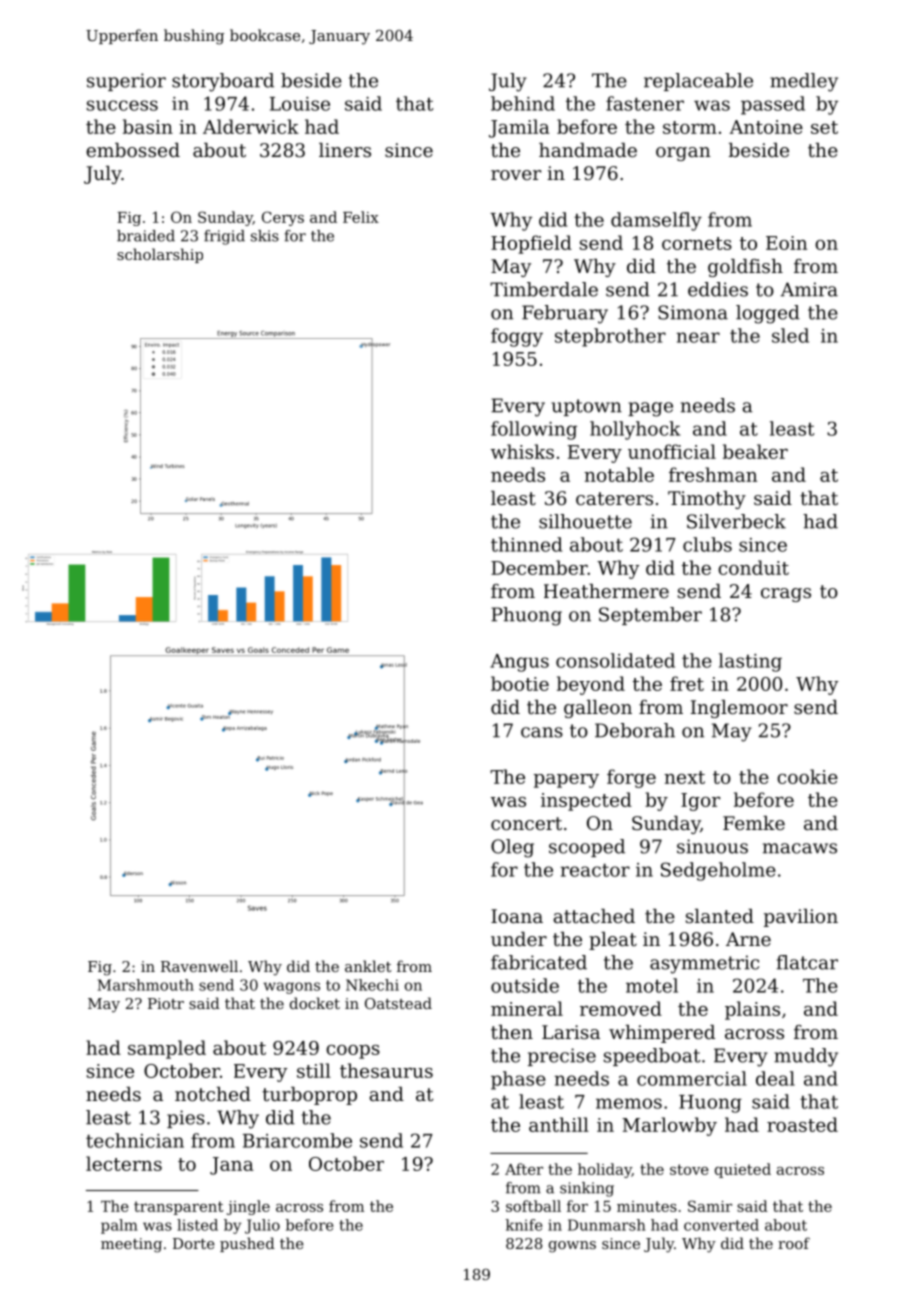 The width and height of the screenshot is (924, 1311). Describe the element at coordinates (520, 683) in the screenshot. I see `bootie` at that location.
